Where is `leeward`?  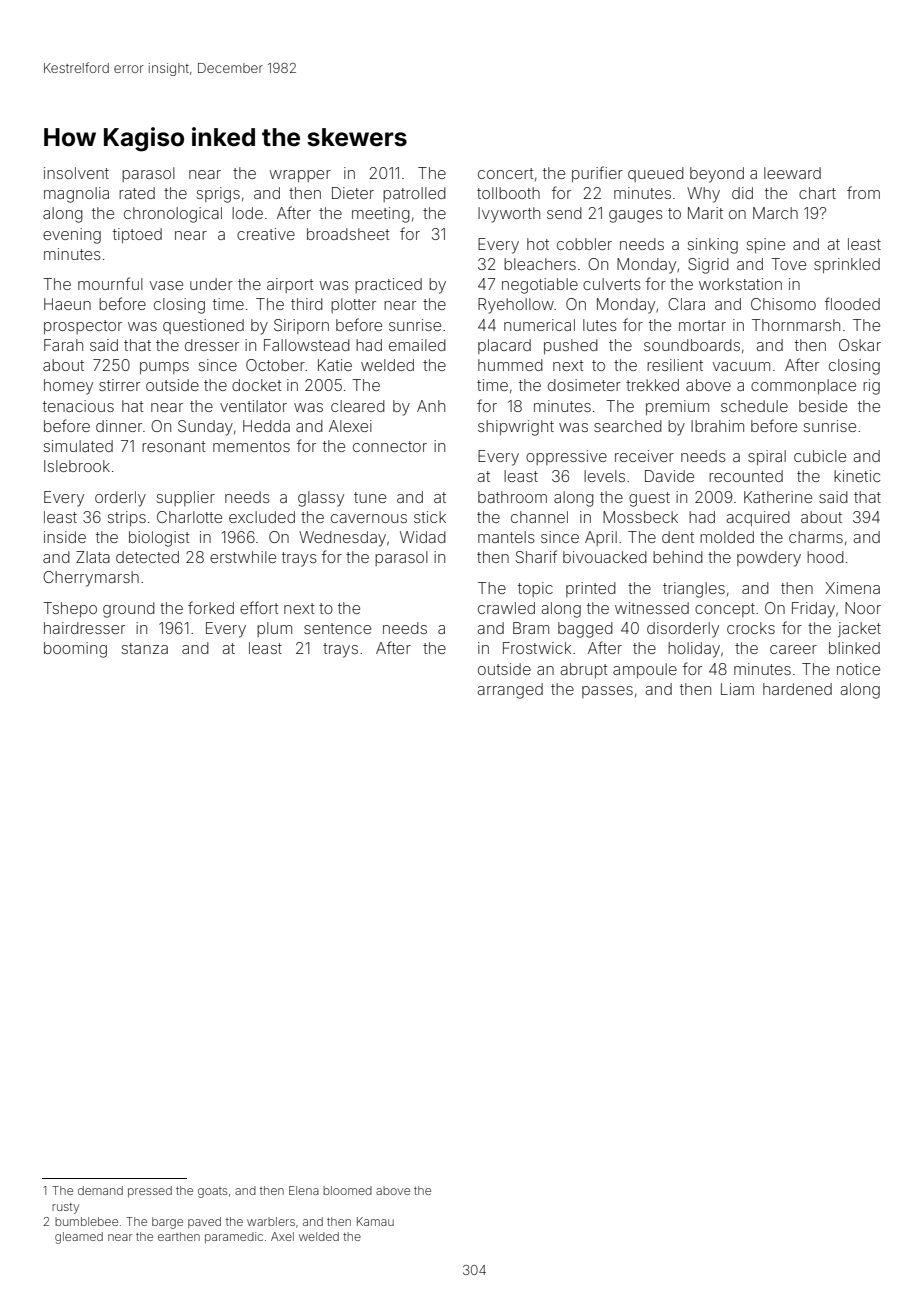
leeward is located at coordinates (792, 173).
